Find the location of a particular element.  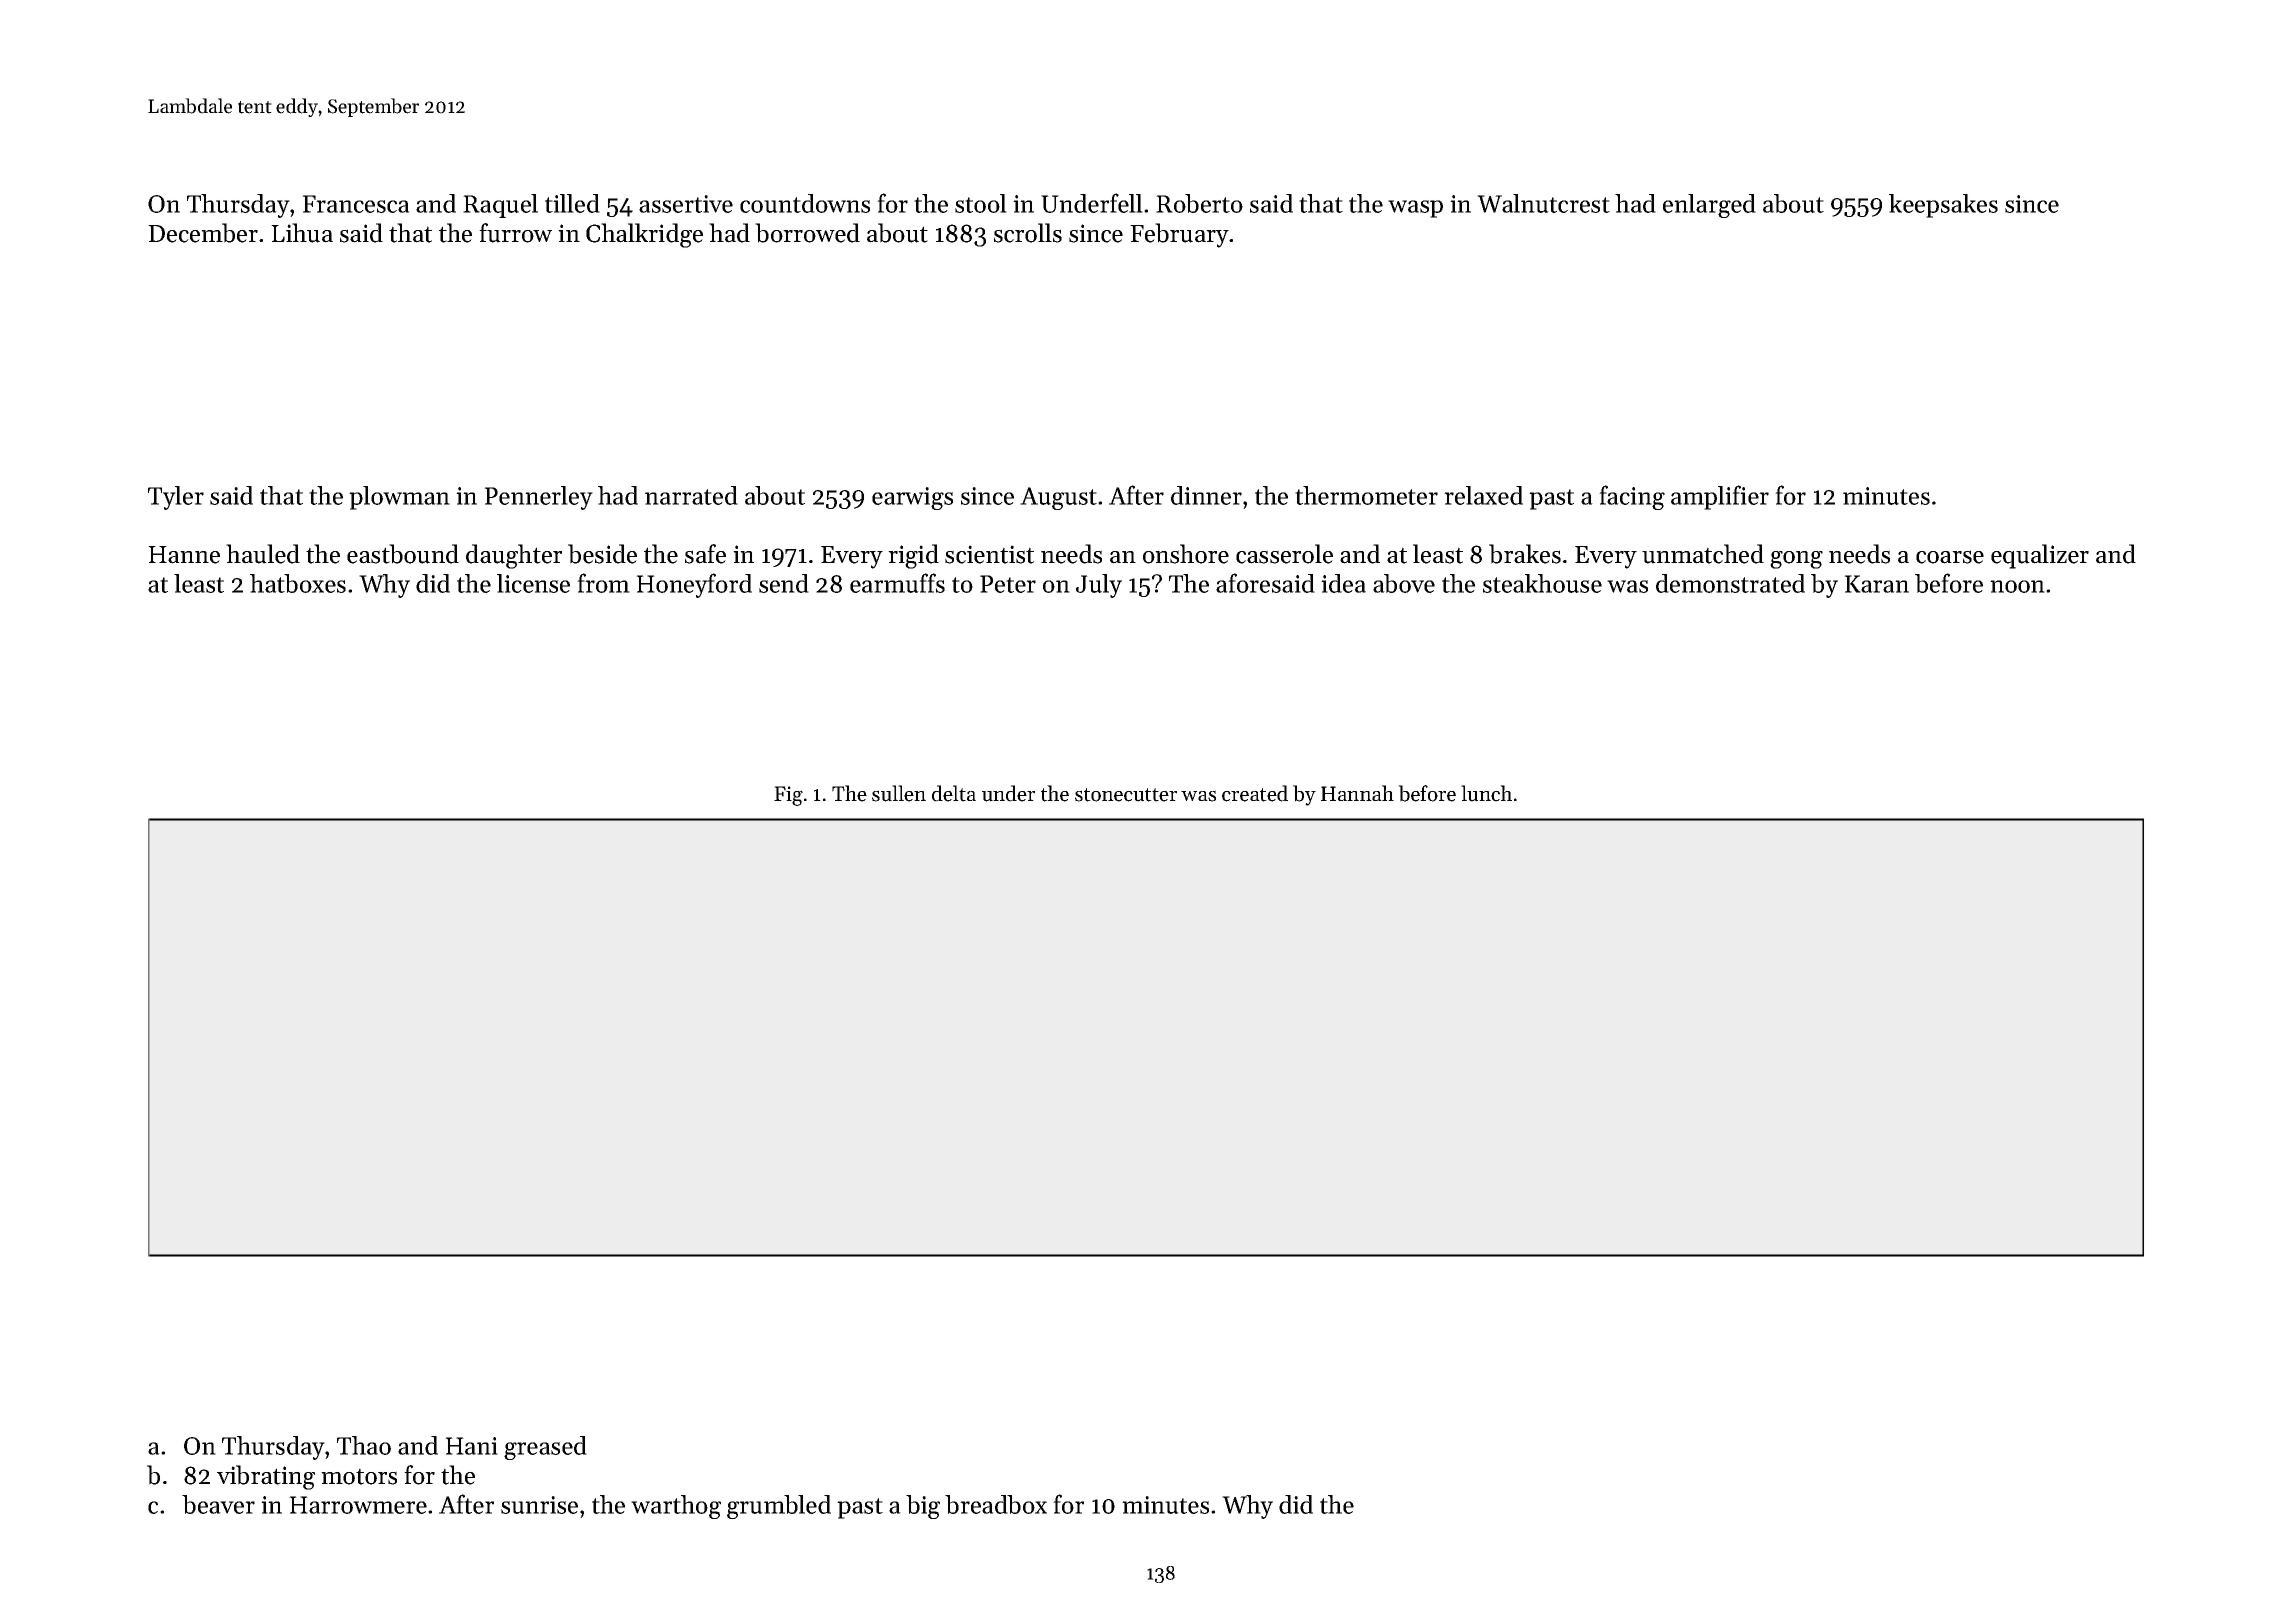

stool is located at coordinates (981, 203).
